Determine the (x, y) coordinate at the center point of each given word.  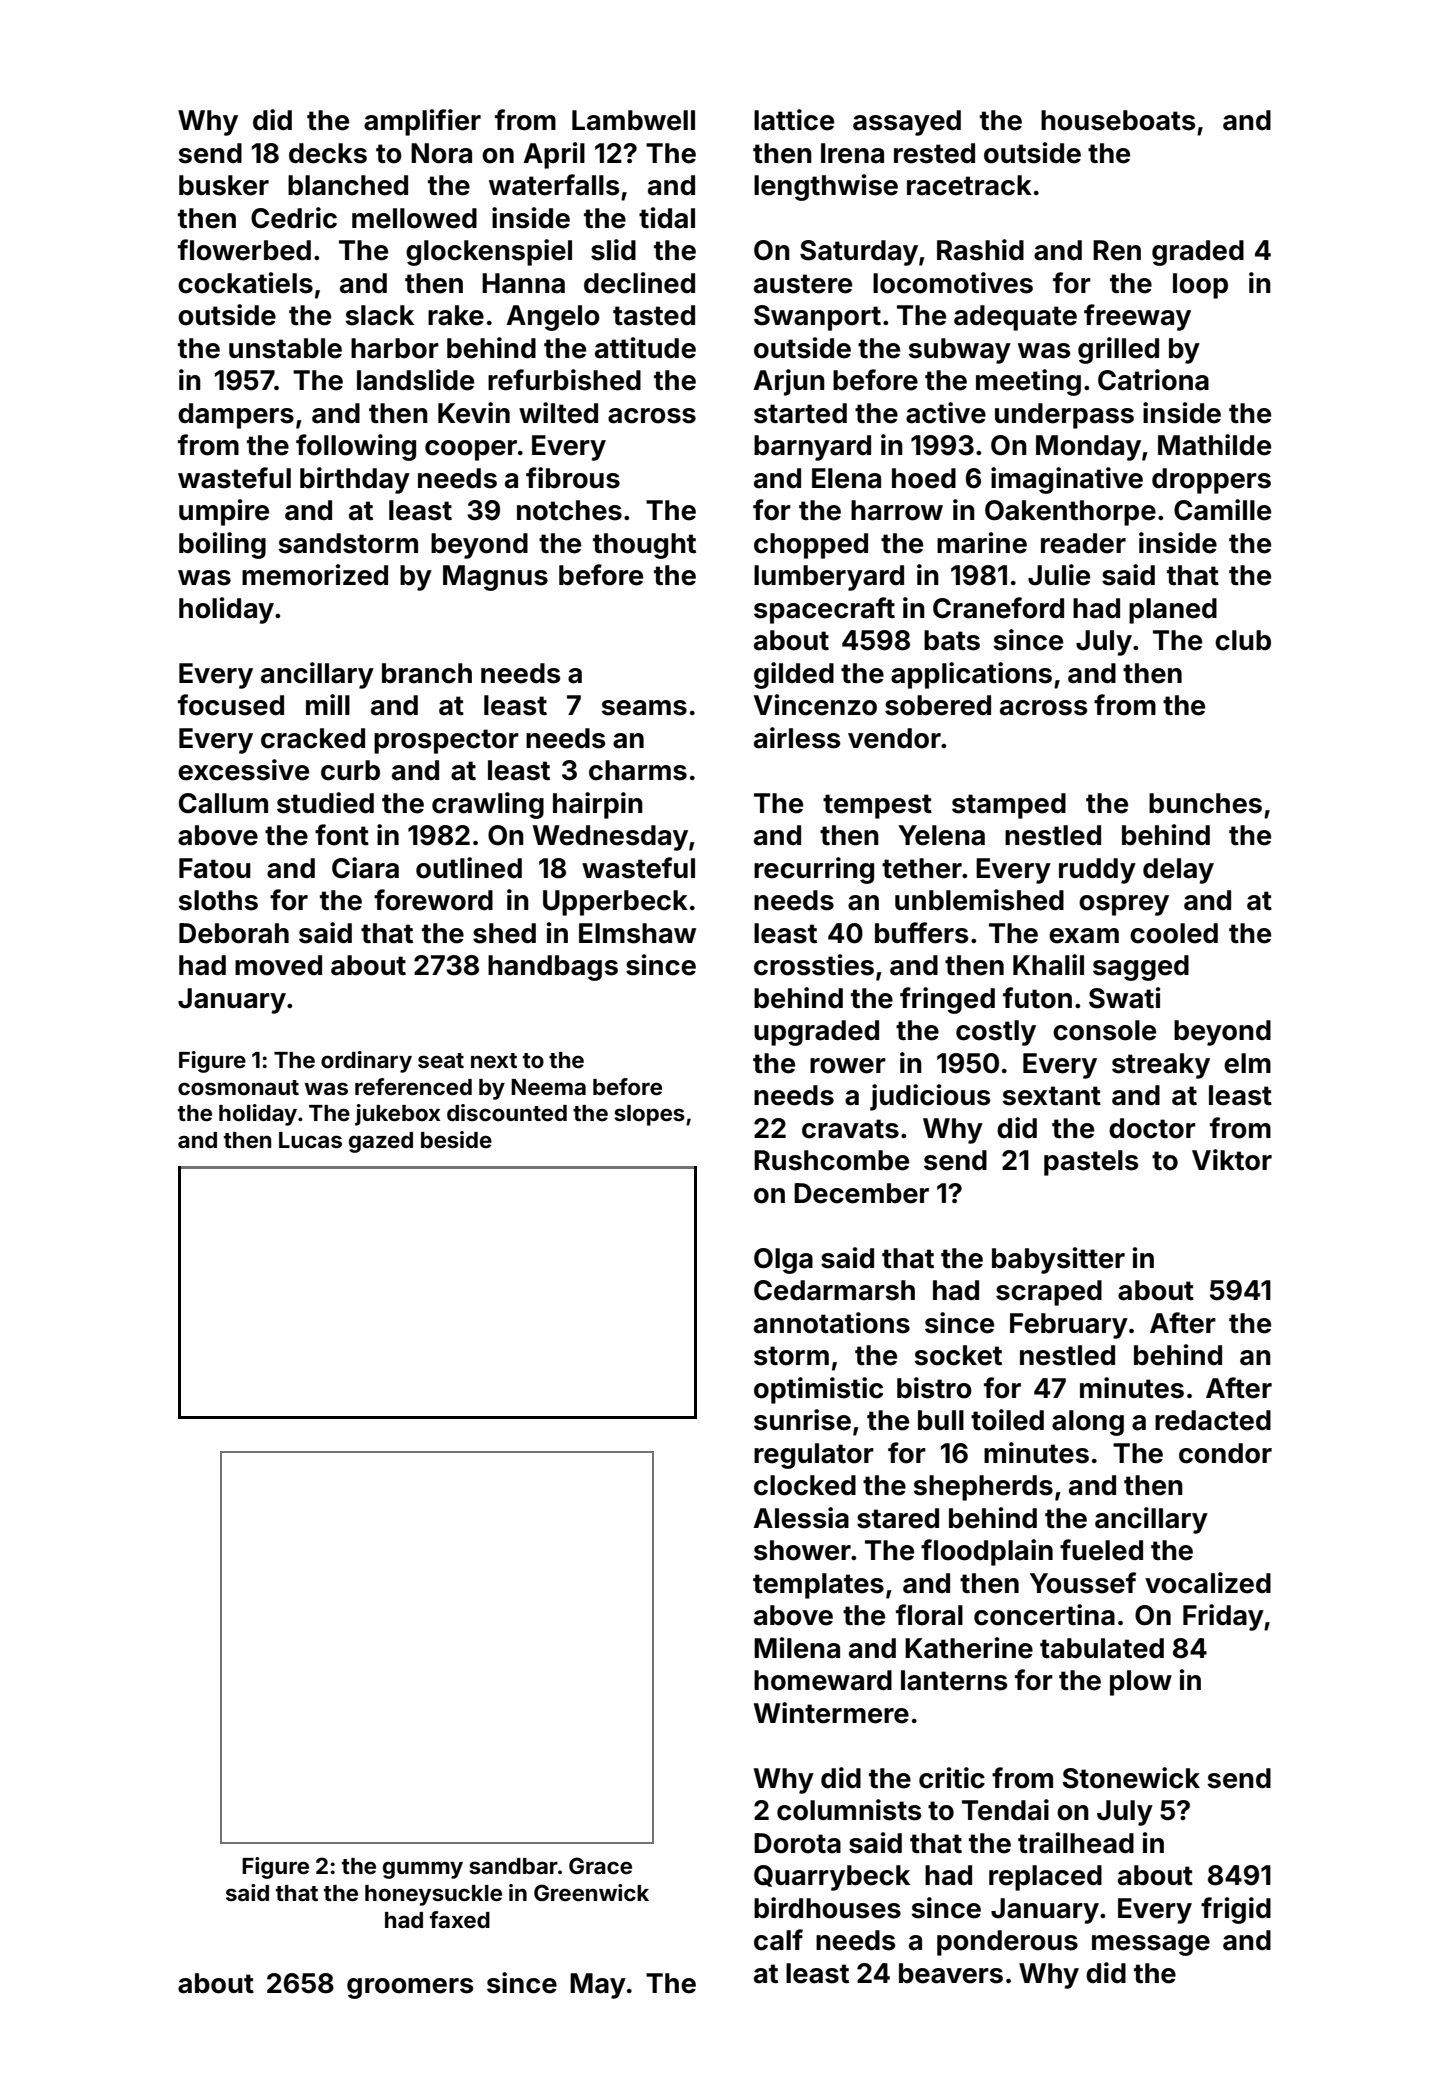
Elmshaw (637, 933)
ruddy (1097, 871)
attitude (645, 348)
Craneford (998, 608)
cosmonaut (238, 1088)
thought (644, 546)
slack (379, 315)
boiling (222, 545)
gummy (423, 1870)
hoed (924, 478)
